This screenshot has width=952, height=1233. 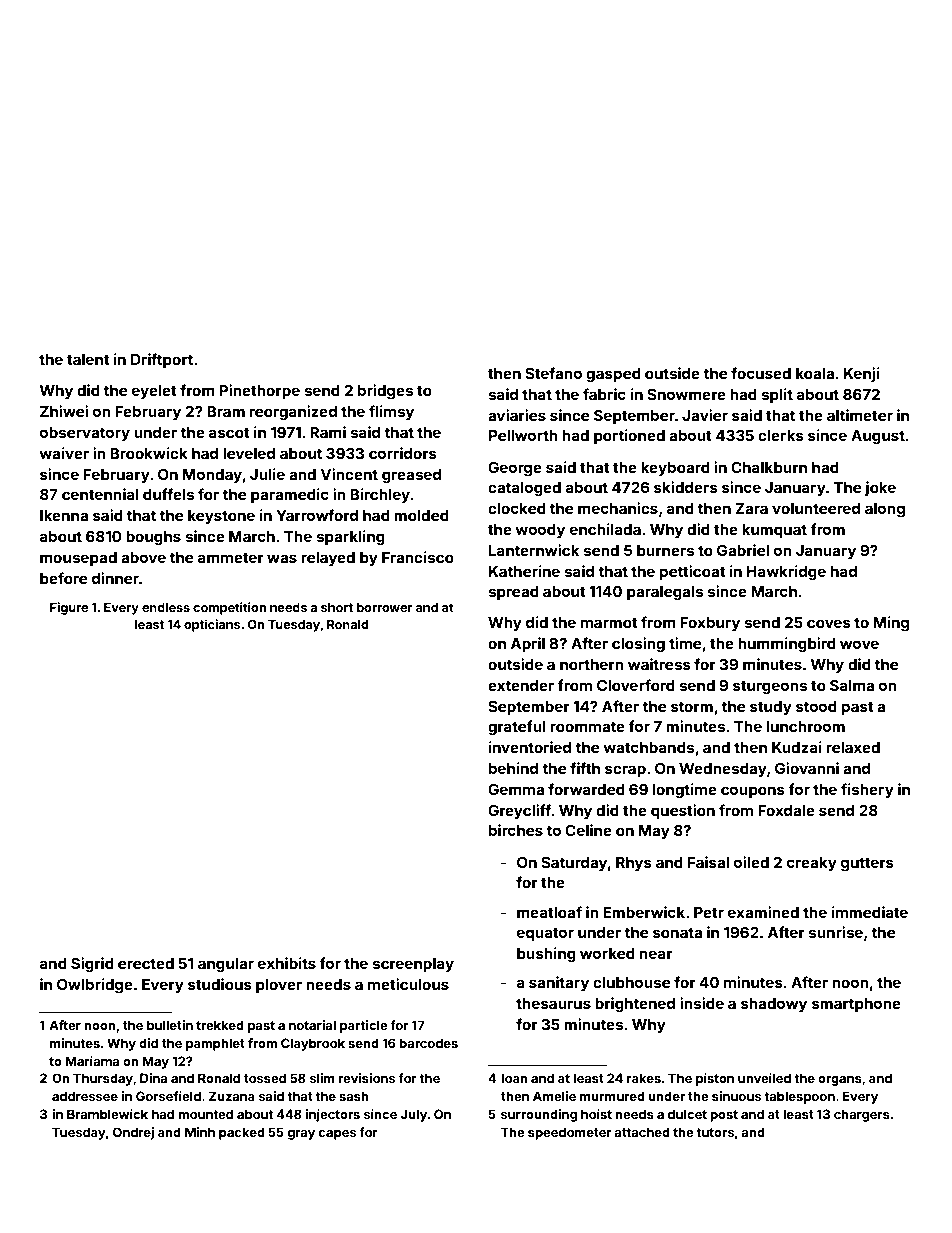 What do you see at coordinates (133, 1133) in the screenshot?
I see `Ondrej` at bounding box center [133, 1133].
